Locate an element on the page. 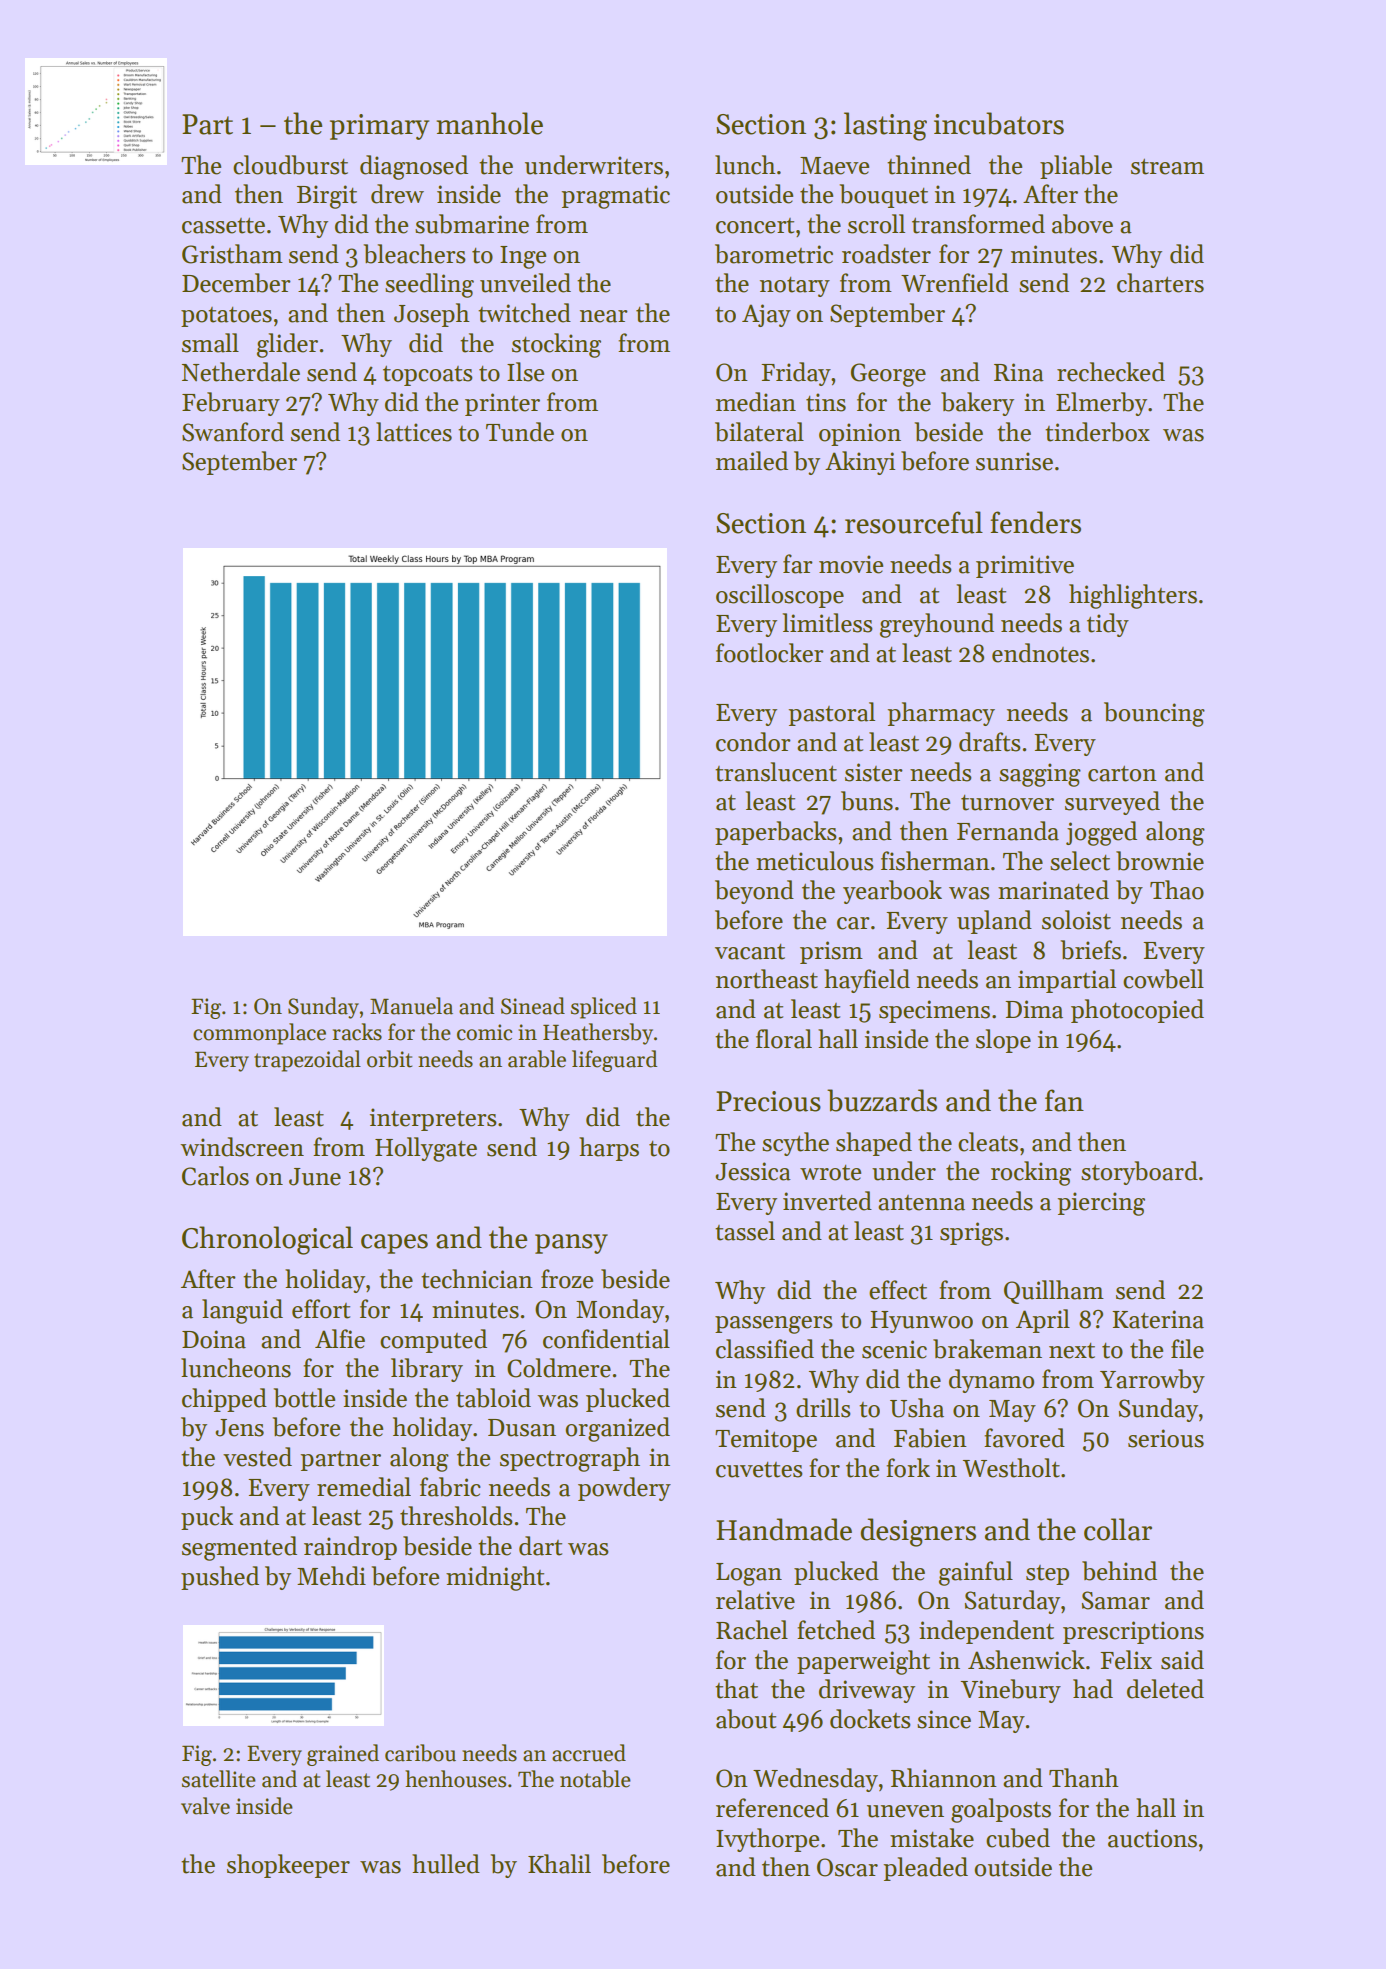 The width and height of the page is (1386, 1969). harps is located at coordinates (609, 1149).
